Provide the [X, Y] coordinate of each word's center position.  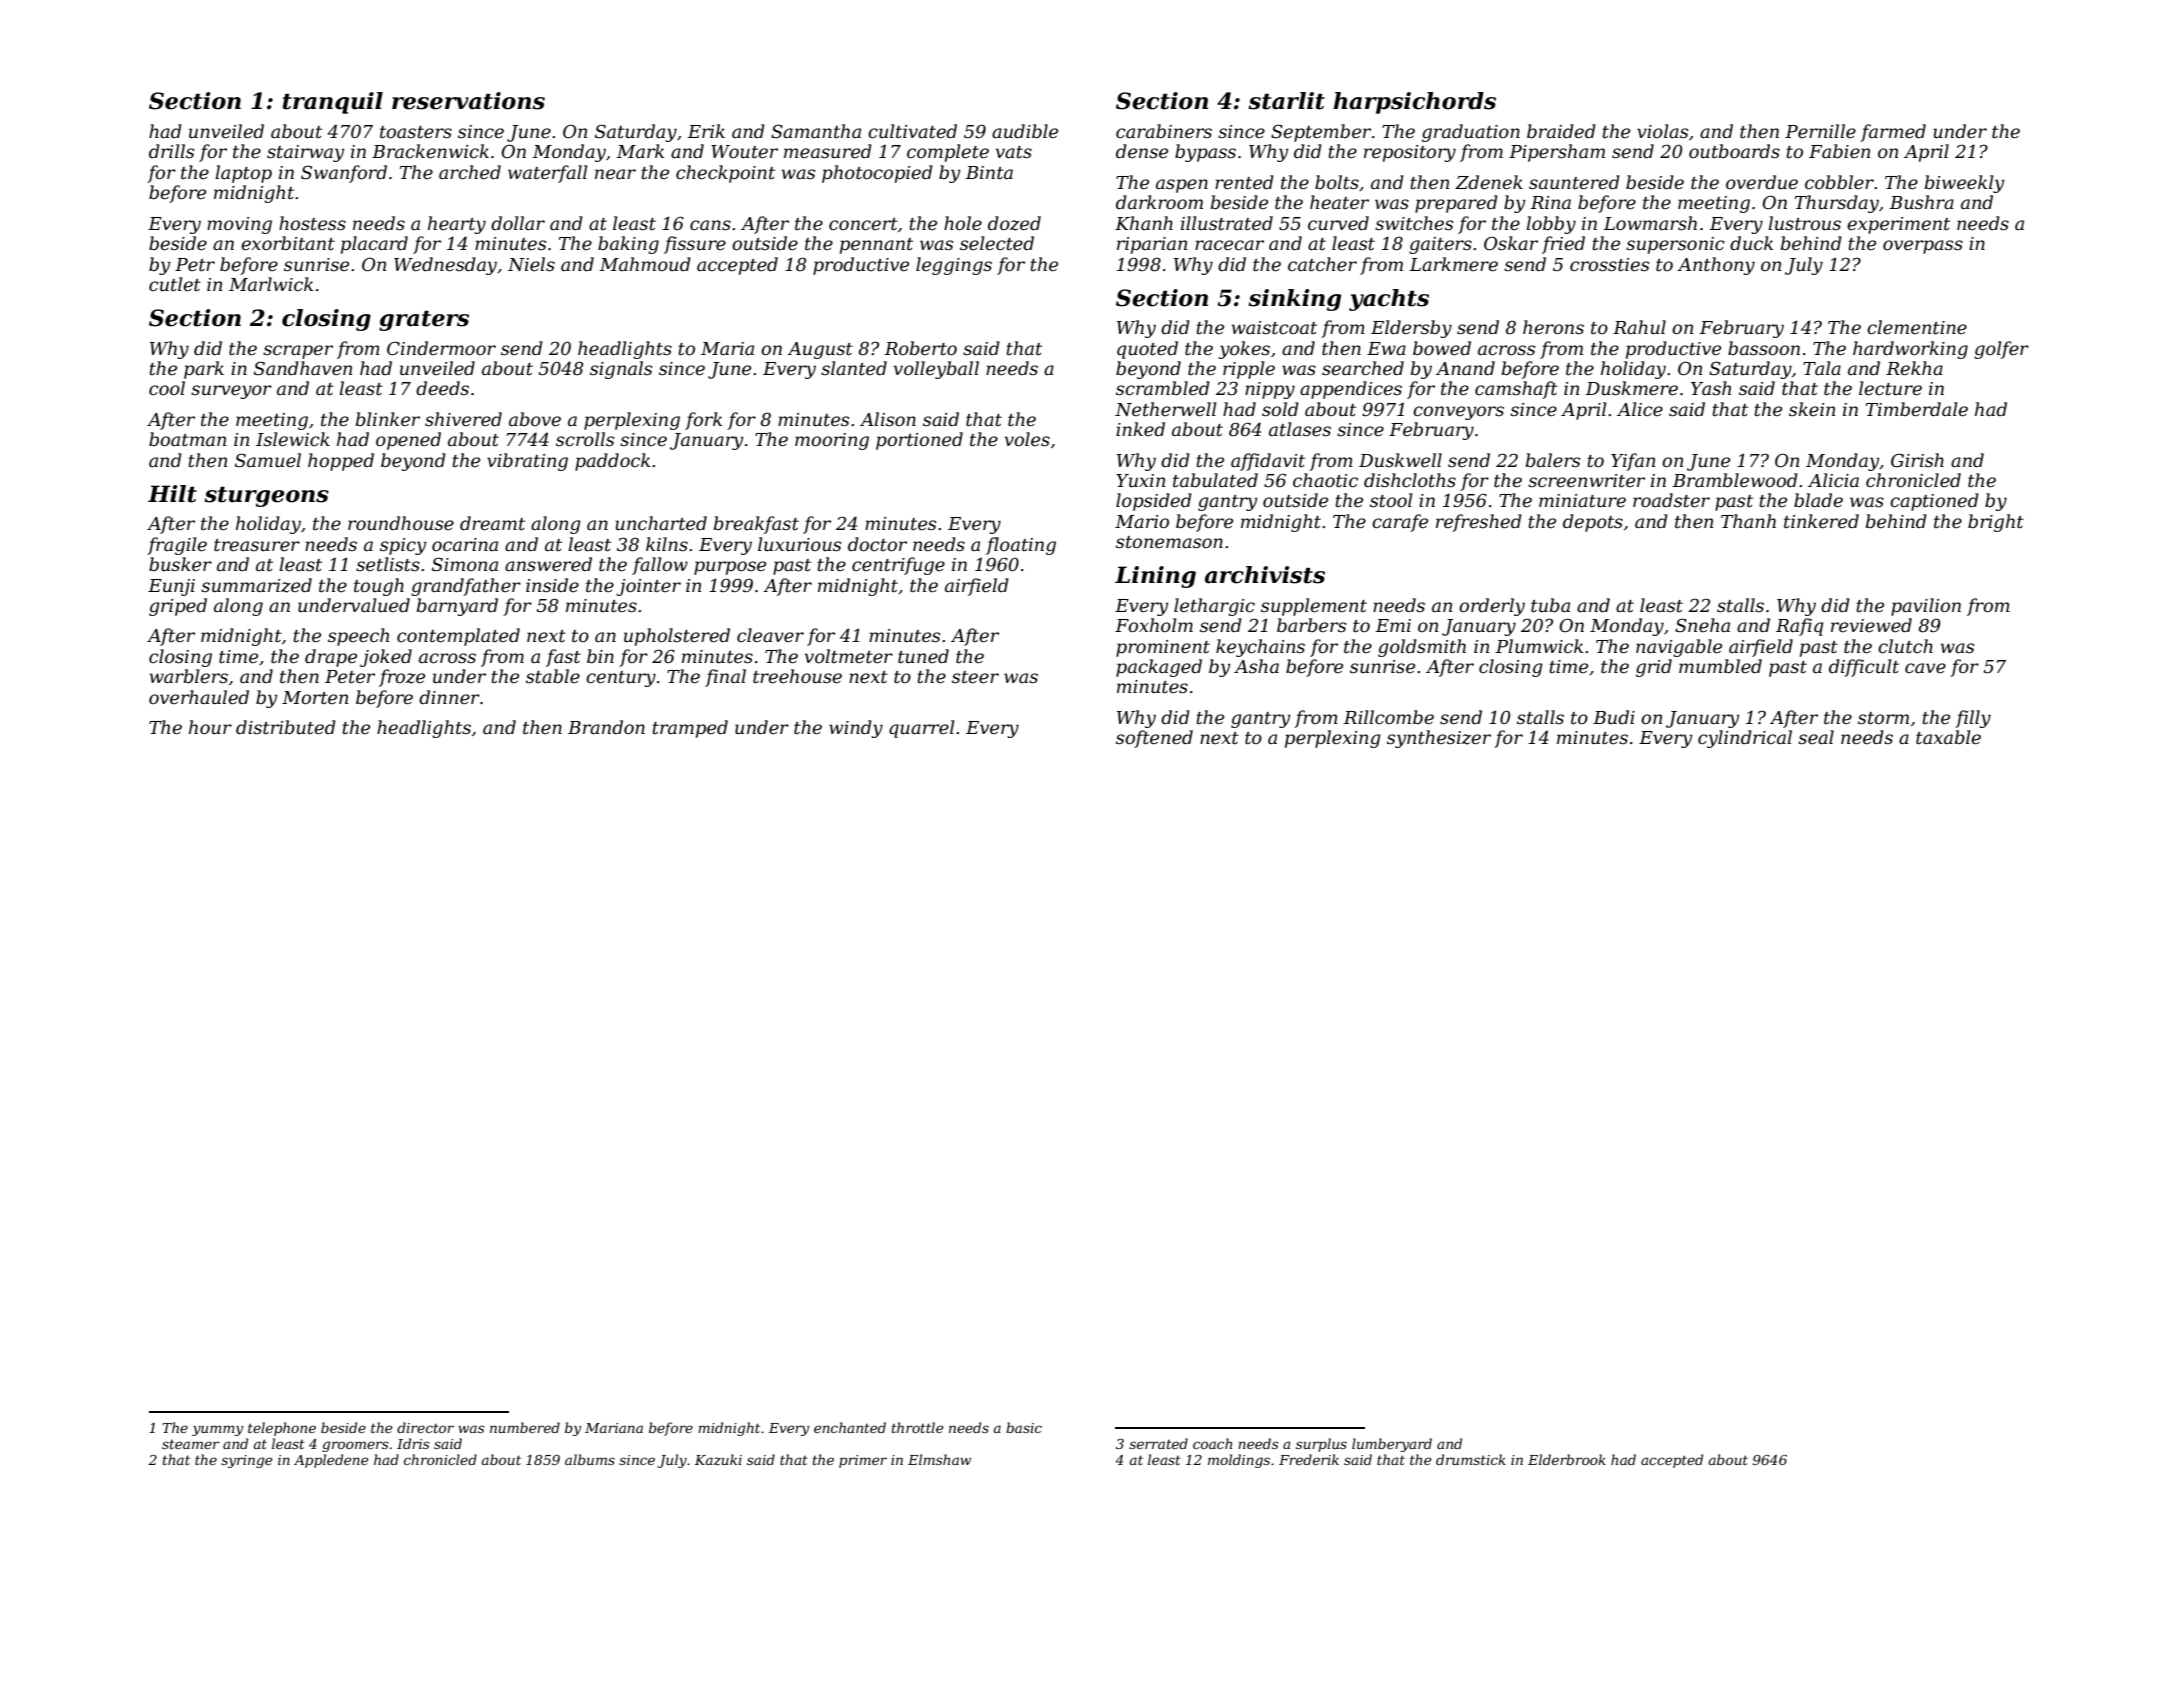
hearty [457, 225]
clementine [1917, 327]
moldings [1239, 1461]
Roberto [920, 348]
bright [1996, 523]
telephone [282, 1429]
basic [1024, 1427]
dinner [449, 697]
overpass [1923, 247]
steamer [190, 1444]
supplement [1314, 607]
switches [1414, 223]
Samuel [268, 460]
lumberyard [1392, 1445]
